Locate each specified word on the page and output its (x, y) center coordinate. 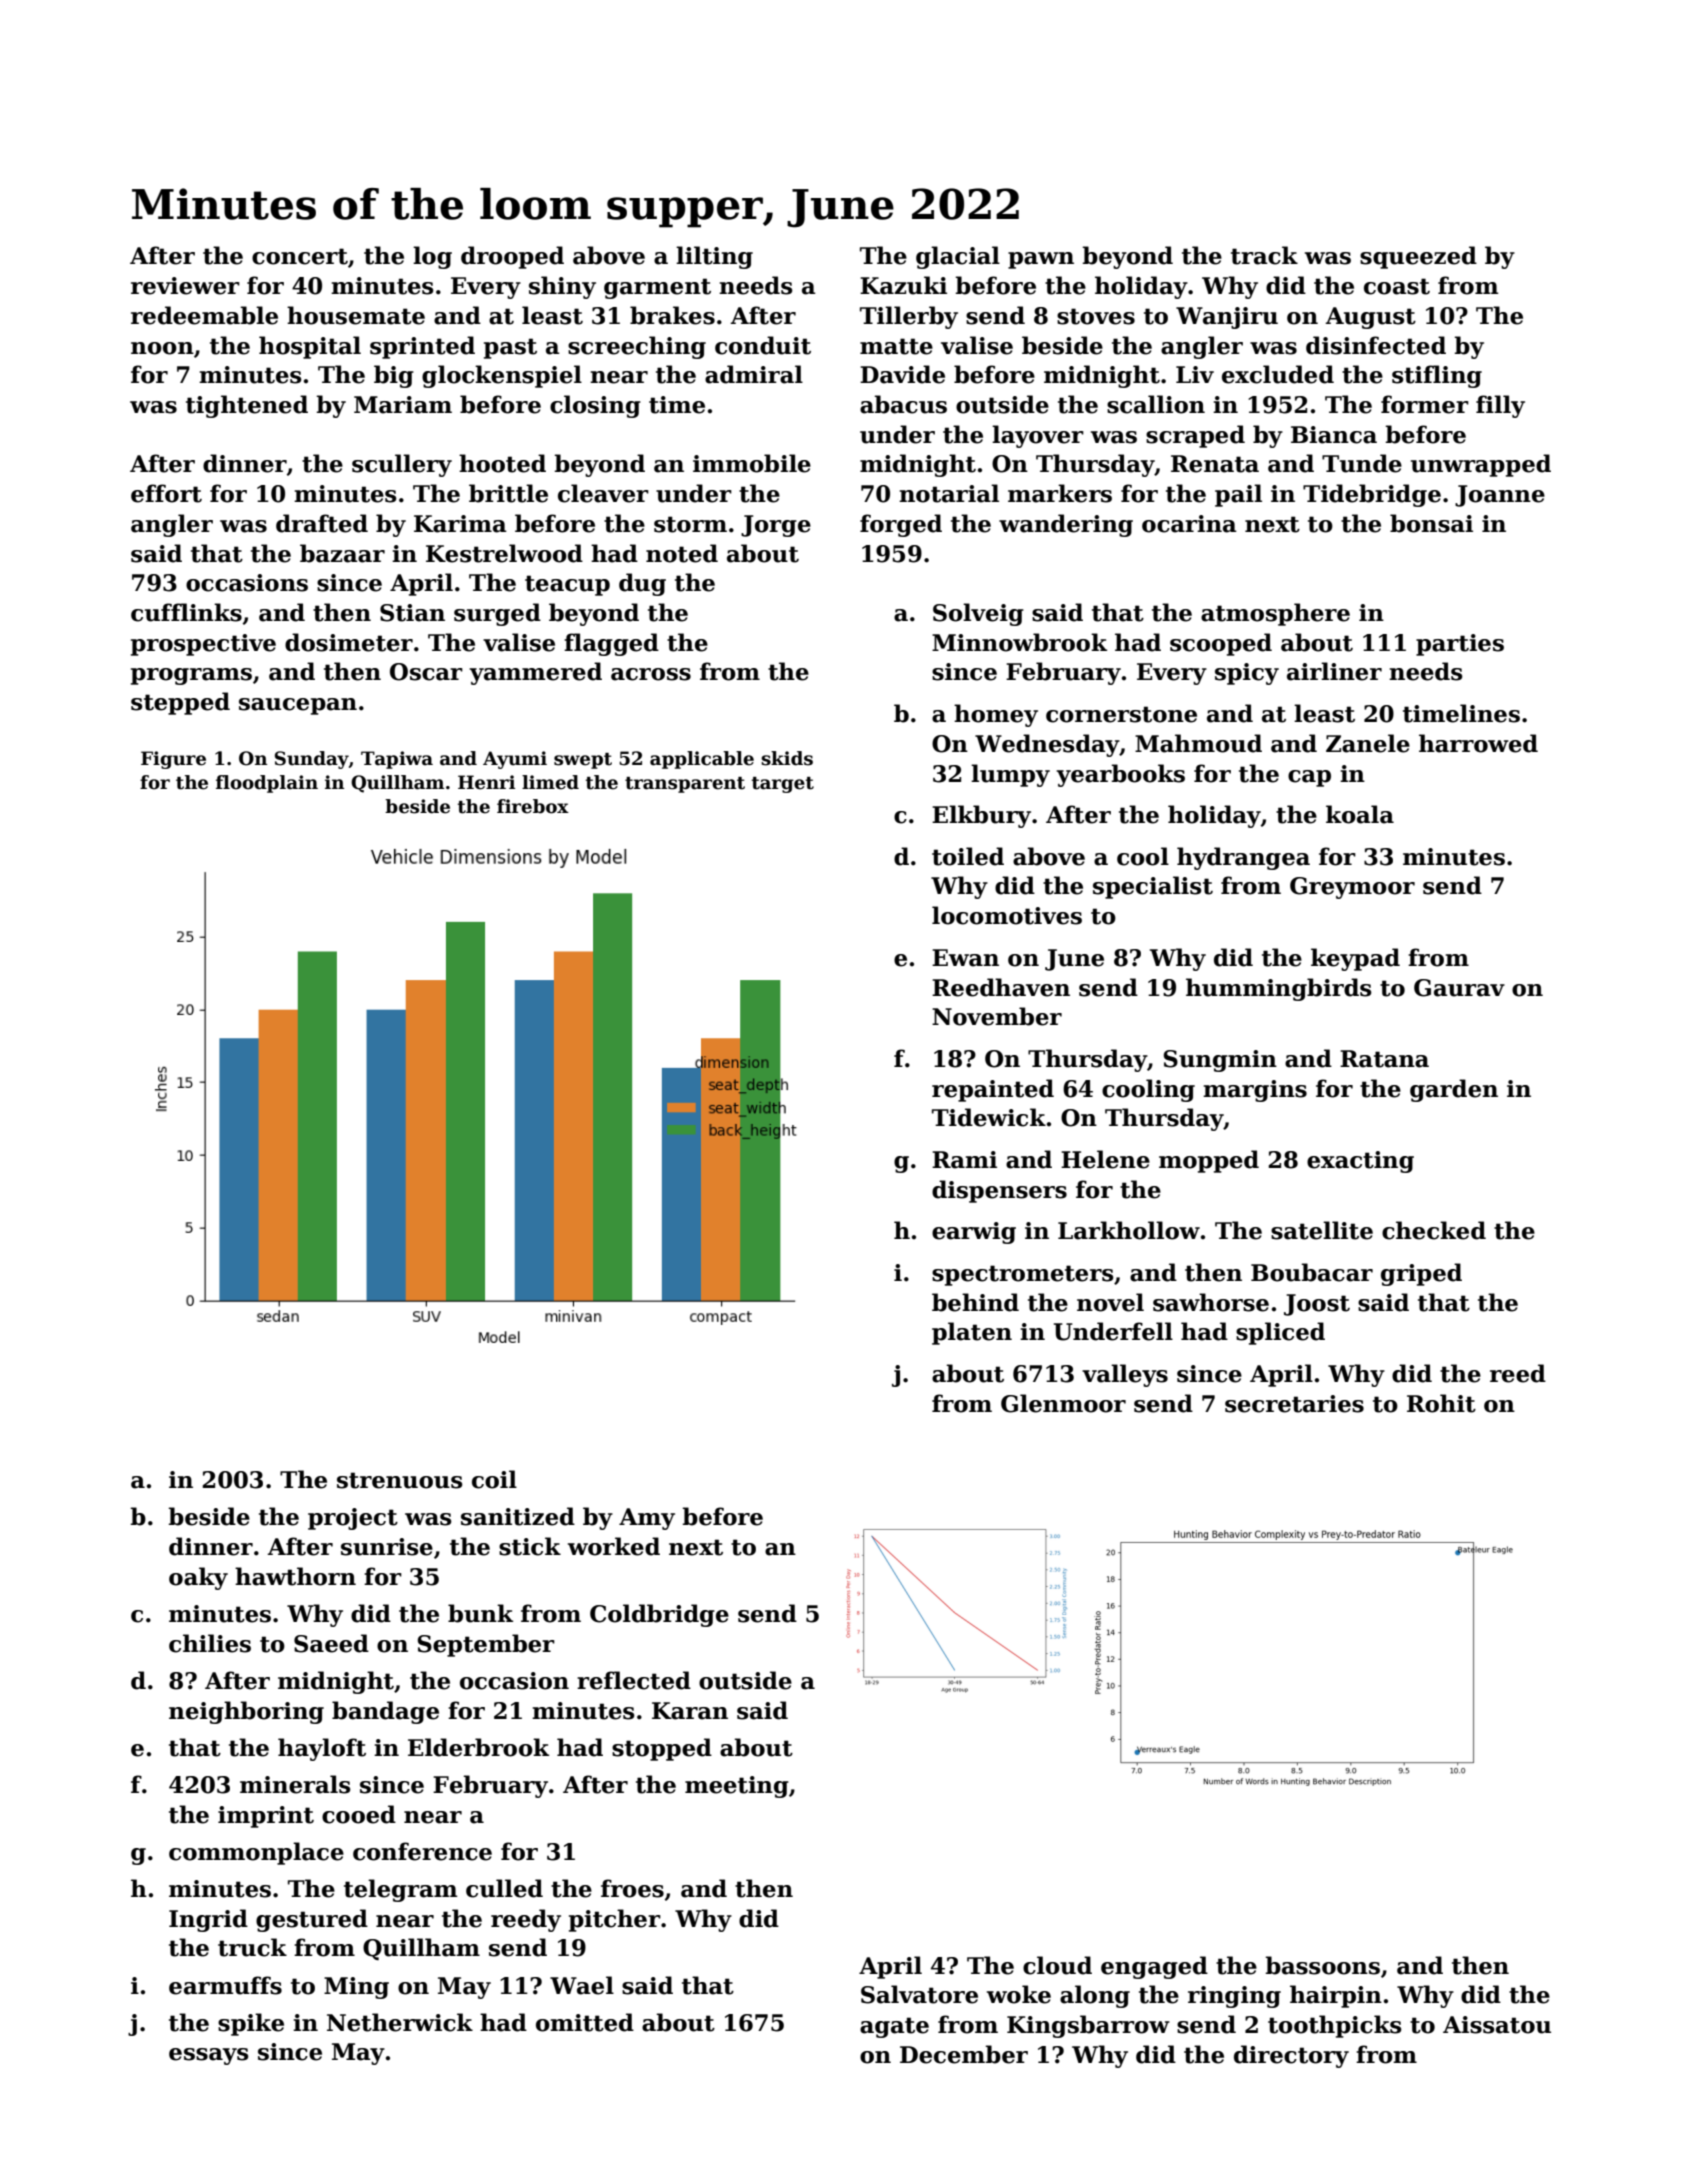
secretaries (1294, 1404)
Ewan (965, 958)
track (1264, 255)
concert (300, 256)
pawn (1041, 260)
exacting (1360, 1162)
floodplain (267, 784)
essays (209, 2056)
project (353, 1519)
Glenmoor (1063, 1403)
